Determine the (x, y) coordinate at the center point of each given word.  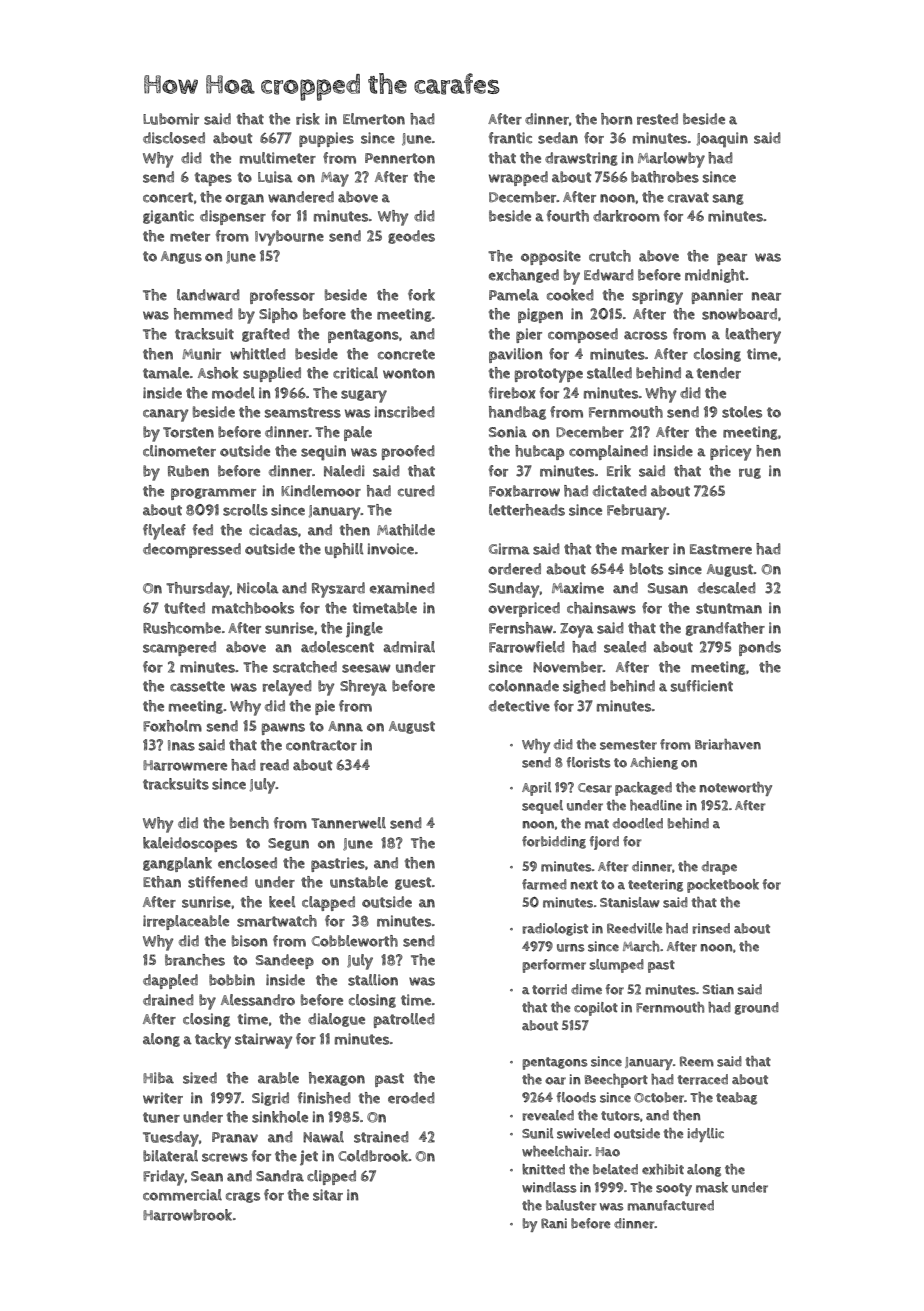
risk (308, 119)
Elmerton (374, 119)
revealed (548, 1115)
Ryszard (338, 590)
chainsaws (601, 608)
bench (249, 823)
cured (416, 491)
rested (657, 119)
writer (163, 1098)
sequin (323, 452)
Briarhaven (728, 744)
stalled (609, 373)
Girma (509, 549)
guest (413, 883)
